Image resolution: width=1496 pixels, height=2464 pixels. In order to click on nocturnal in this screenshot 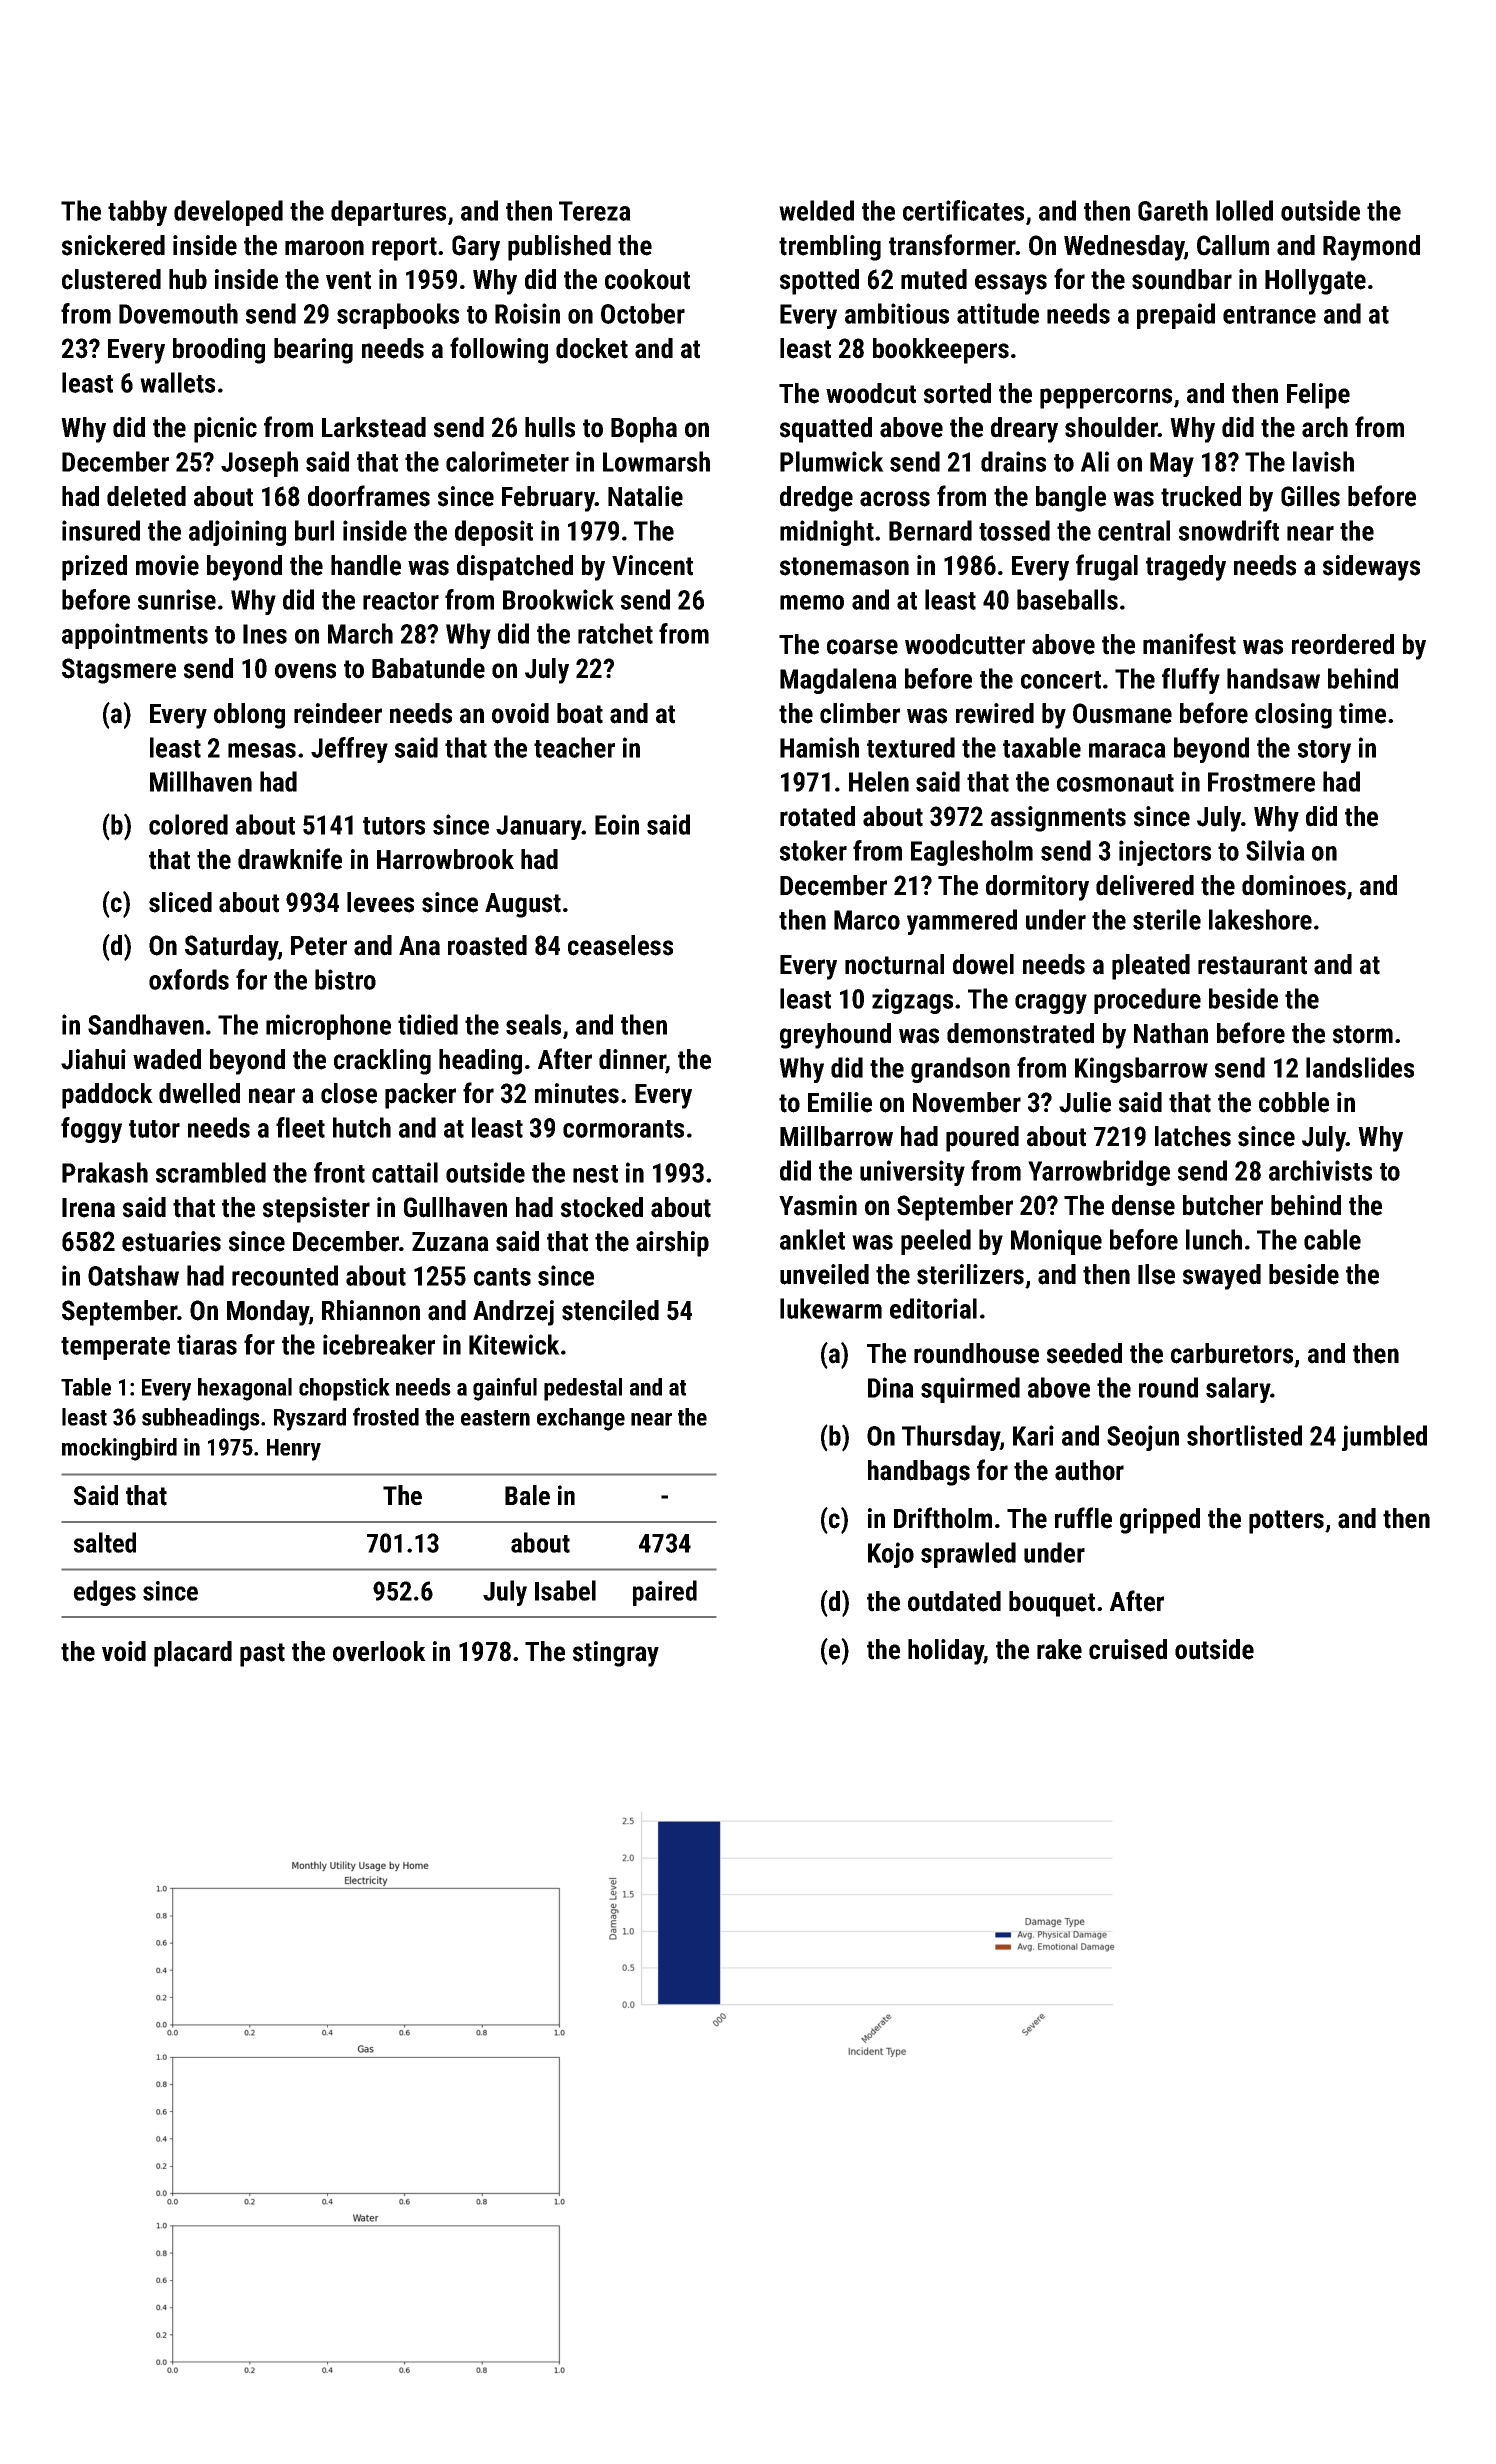, I will do `click(894, 964)`.
